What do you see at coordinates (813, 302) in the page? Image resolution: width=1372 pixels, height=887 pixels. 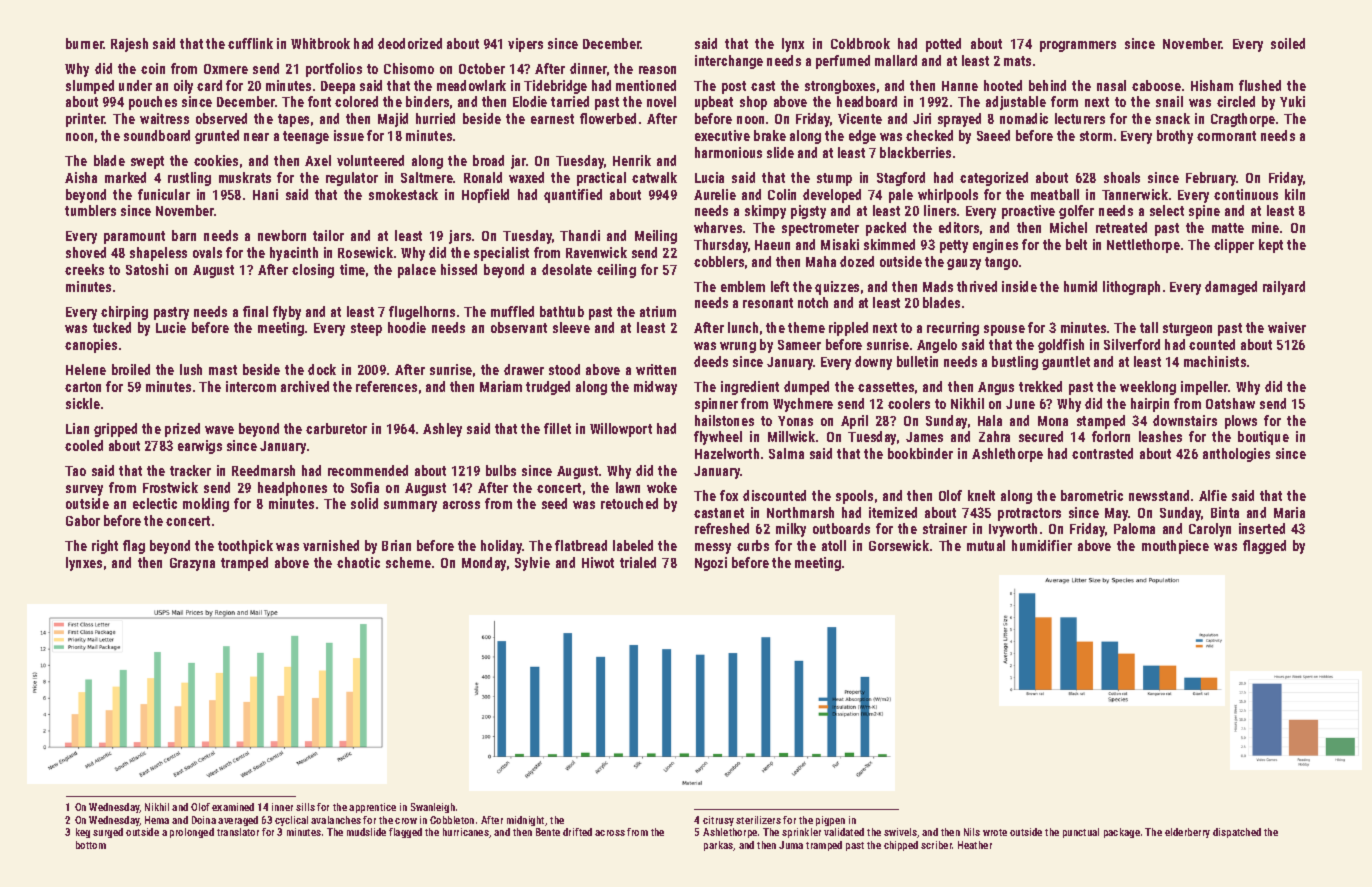 I see `notch` at bounding box center [813, 302].
